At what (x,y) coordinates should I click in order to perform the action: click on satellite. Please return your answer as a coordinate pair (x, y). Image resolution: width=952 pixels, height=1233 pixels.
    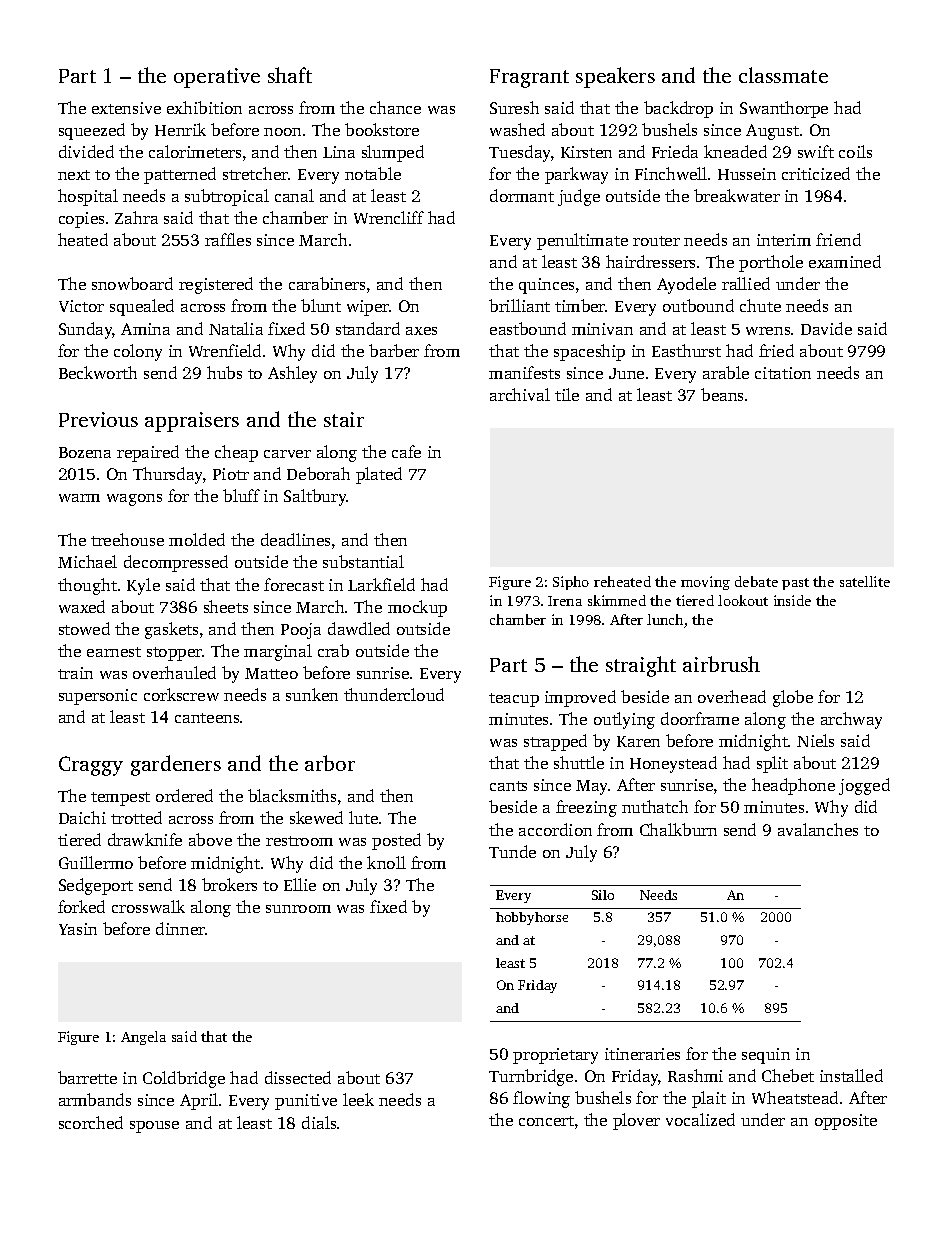
    Looking at the image, I should click on (865, 581).
